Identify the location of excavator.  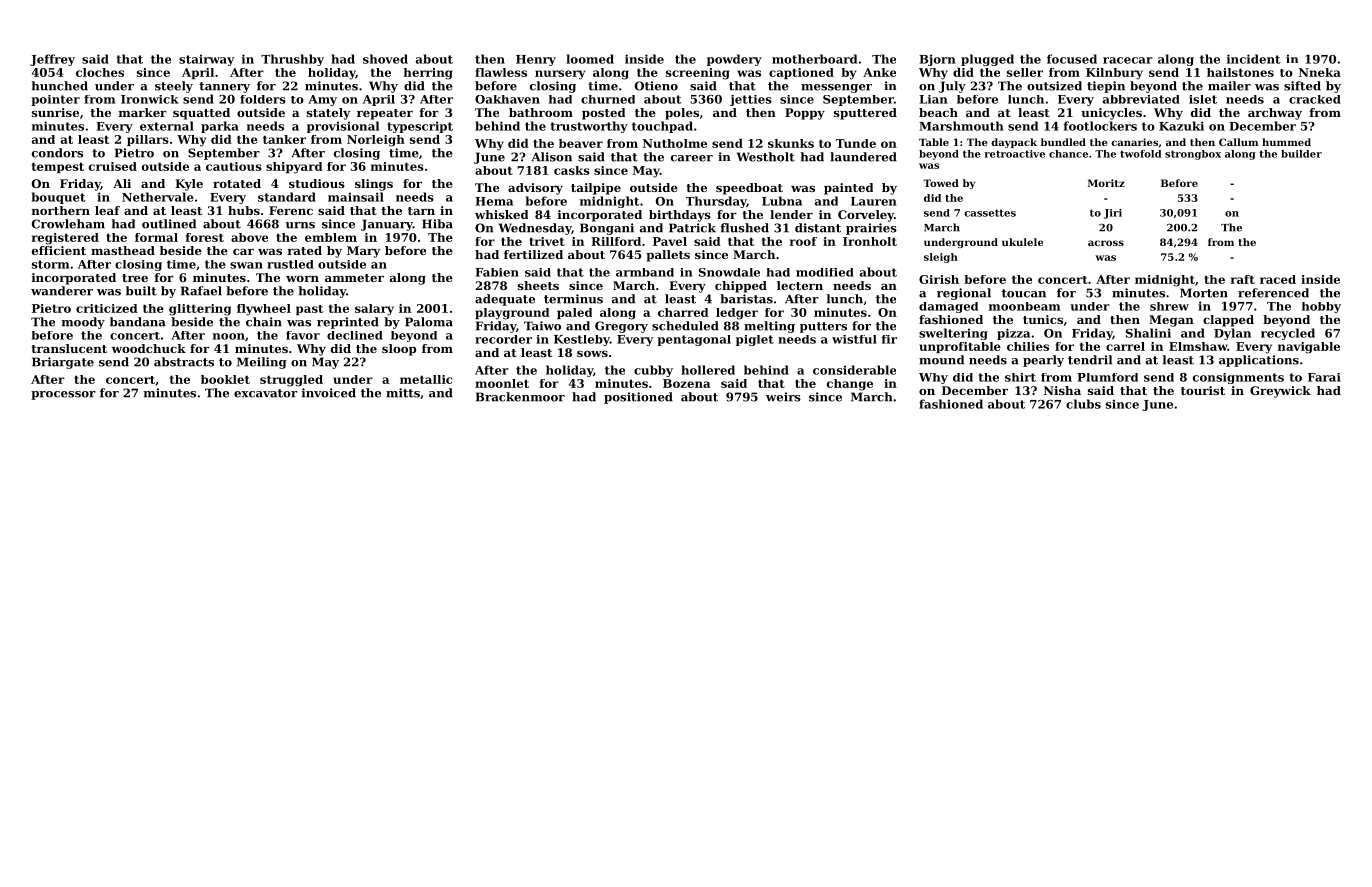
(266, 393).
